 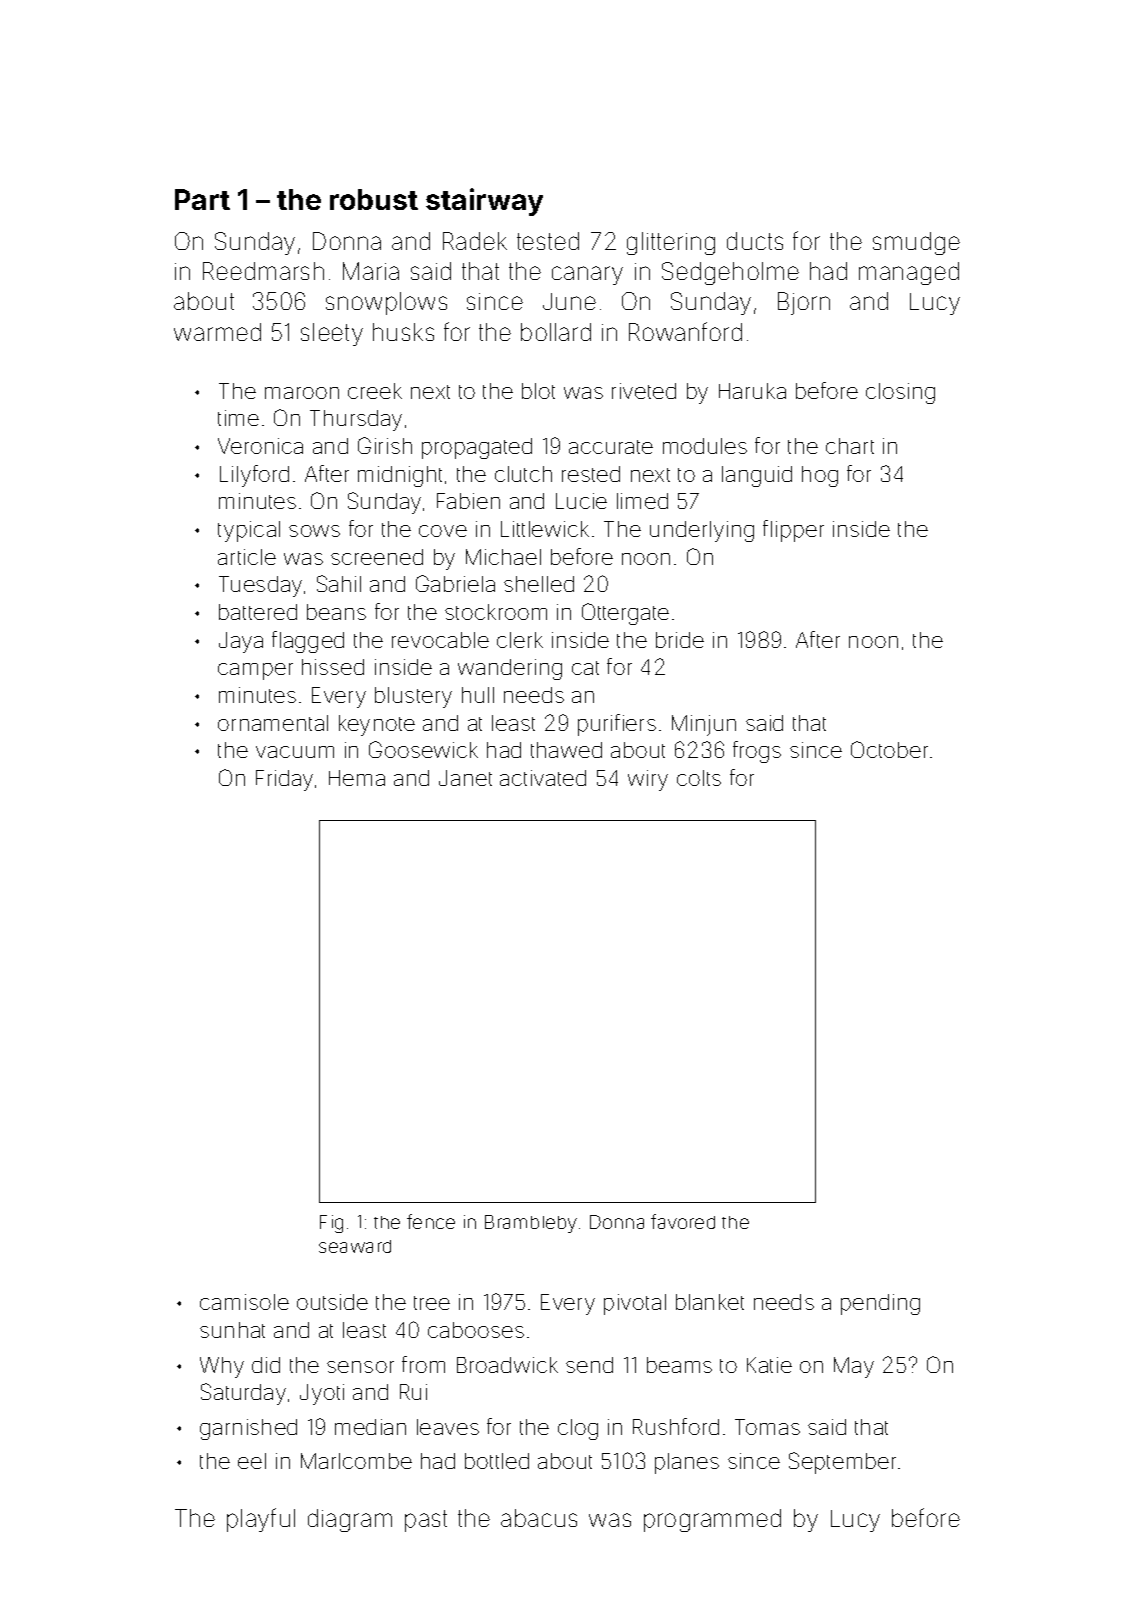 I want to click on fence, so click(x=431, y=1221).
